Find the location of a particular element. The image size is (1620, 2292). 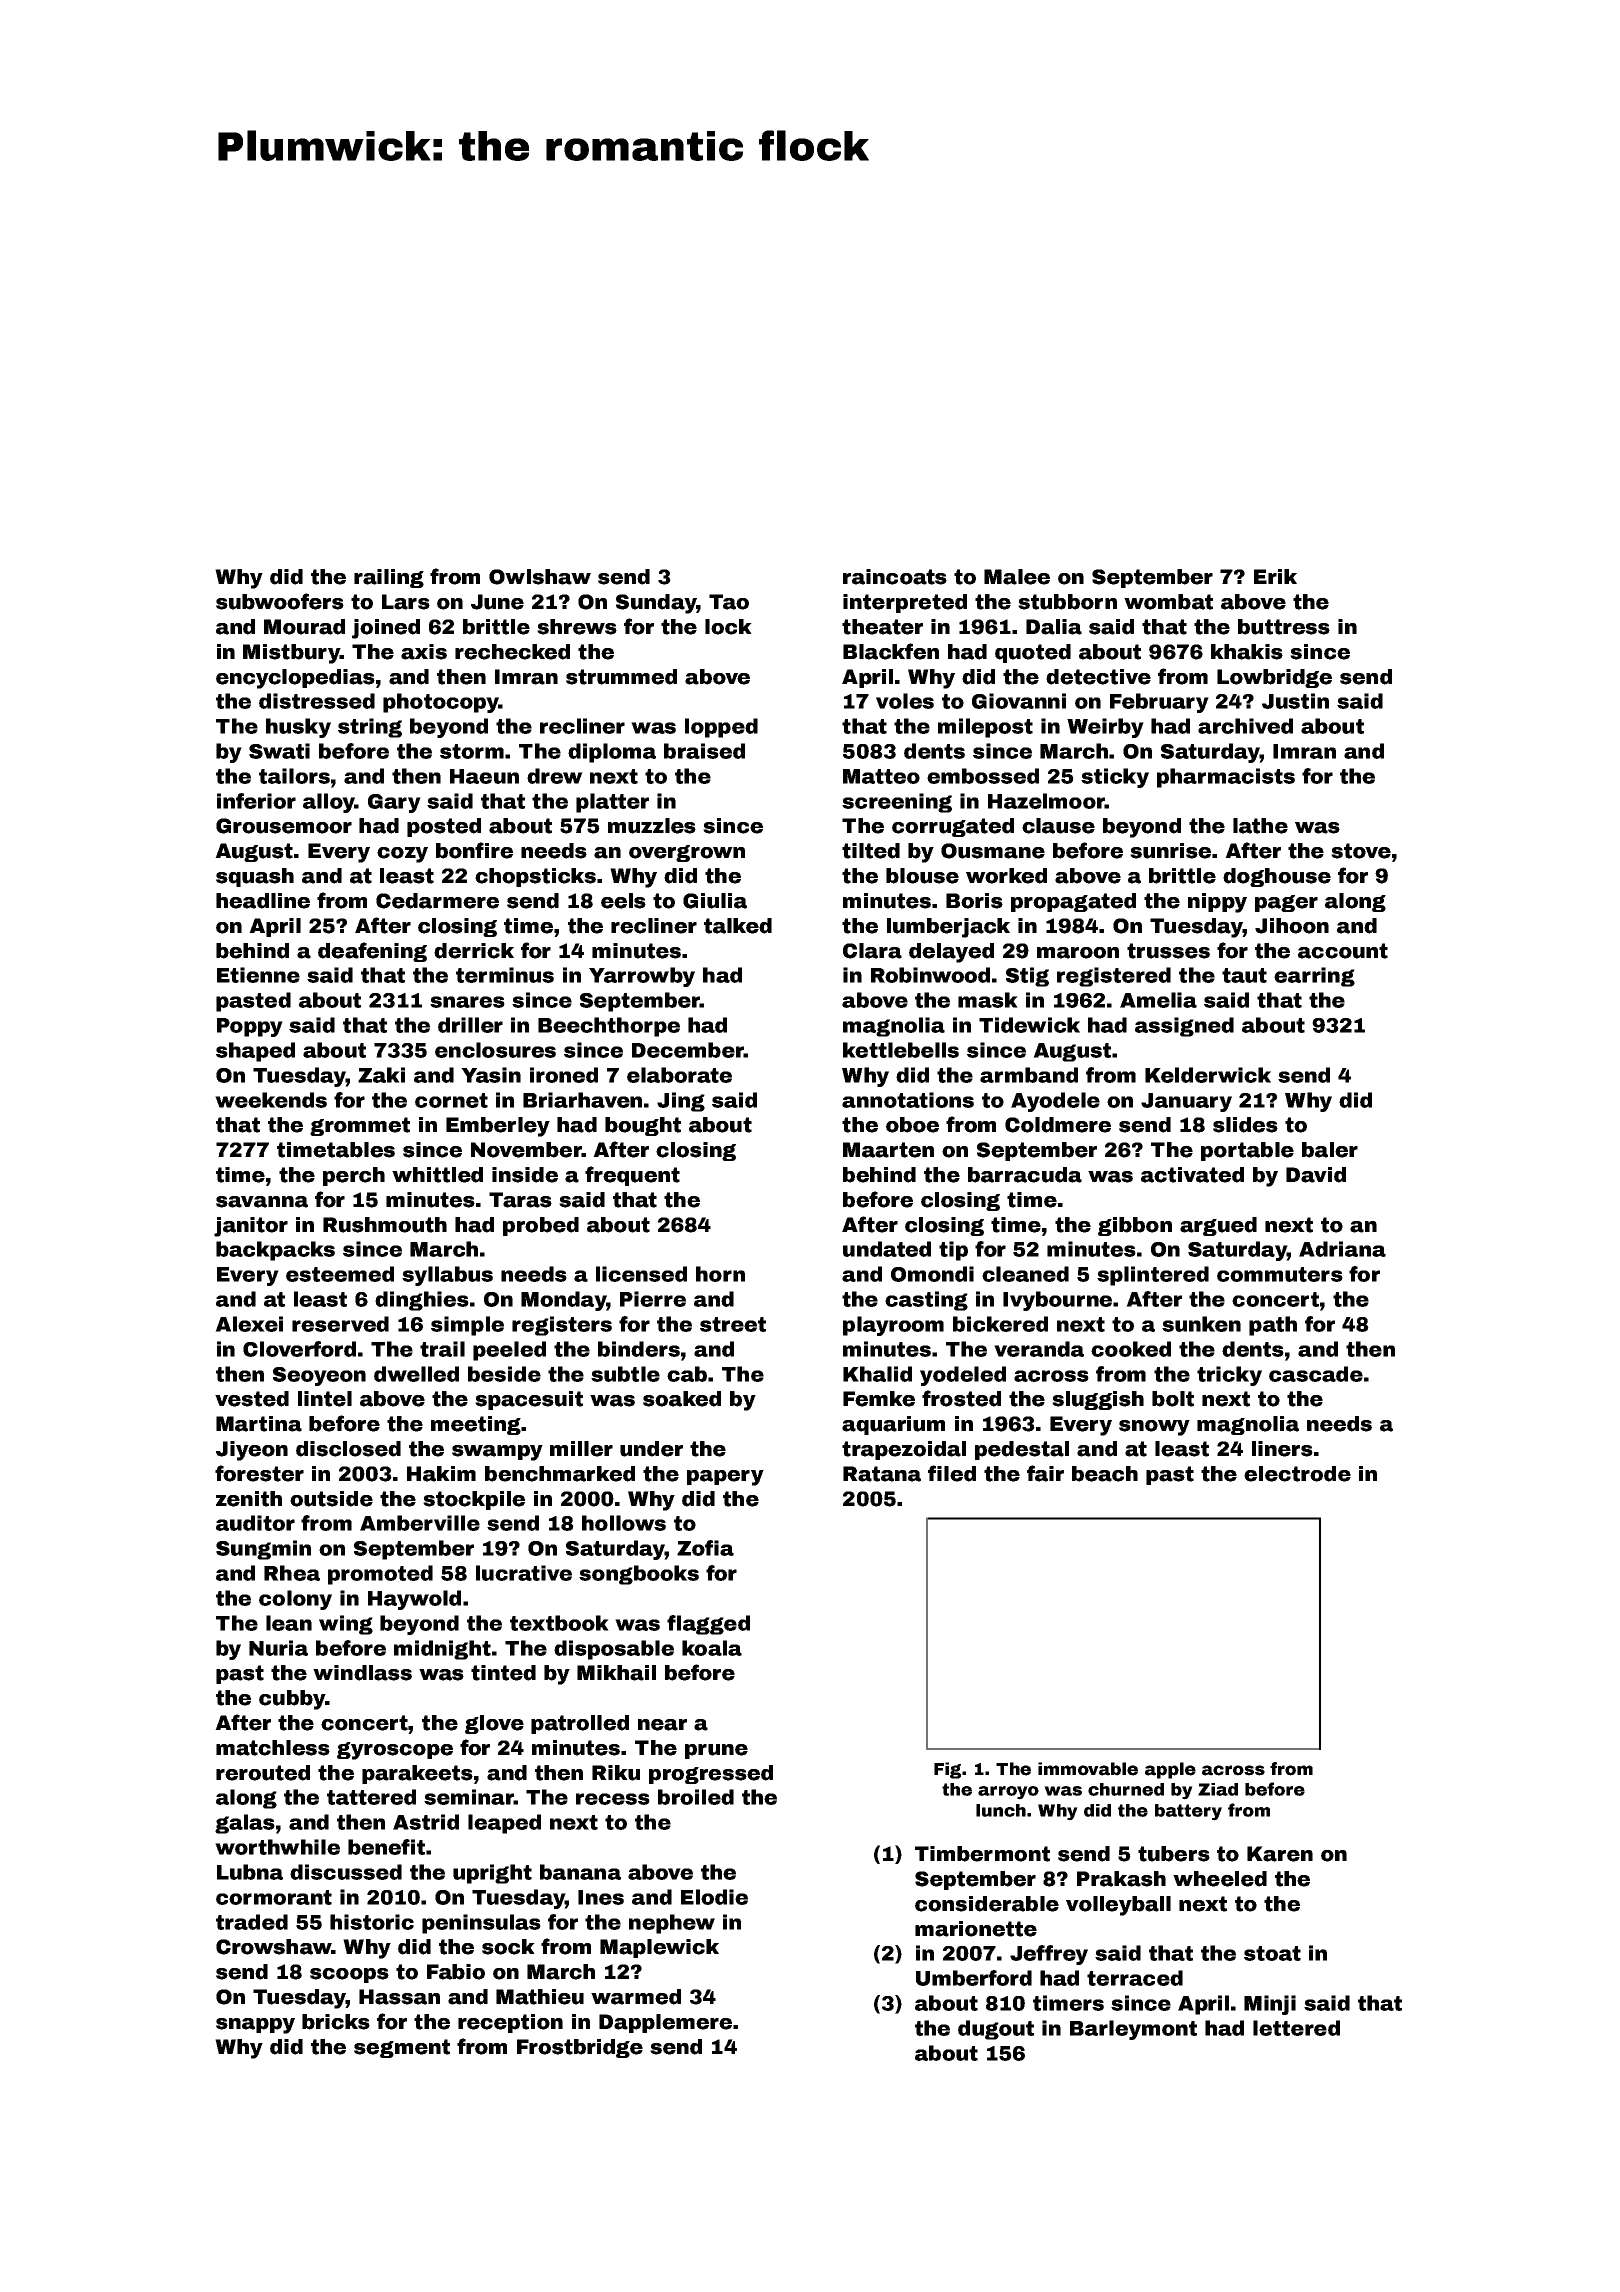

bolt is located at coordinates (1173, 1399).
